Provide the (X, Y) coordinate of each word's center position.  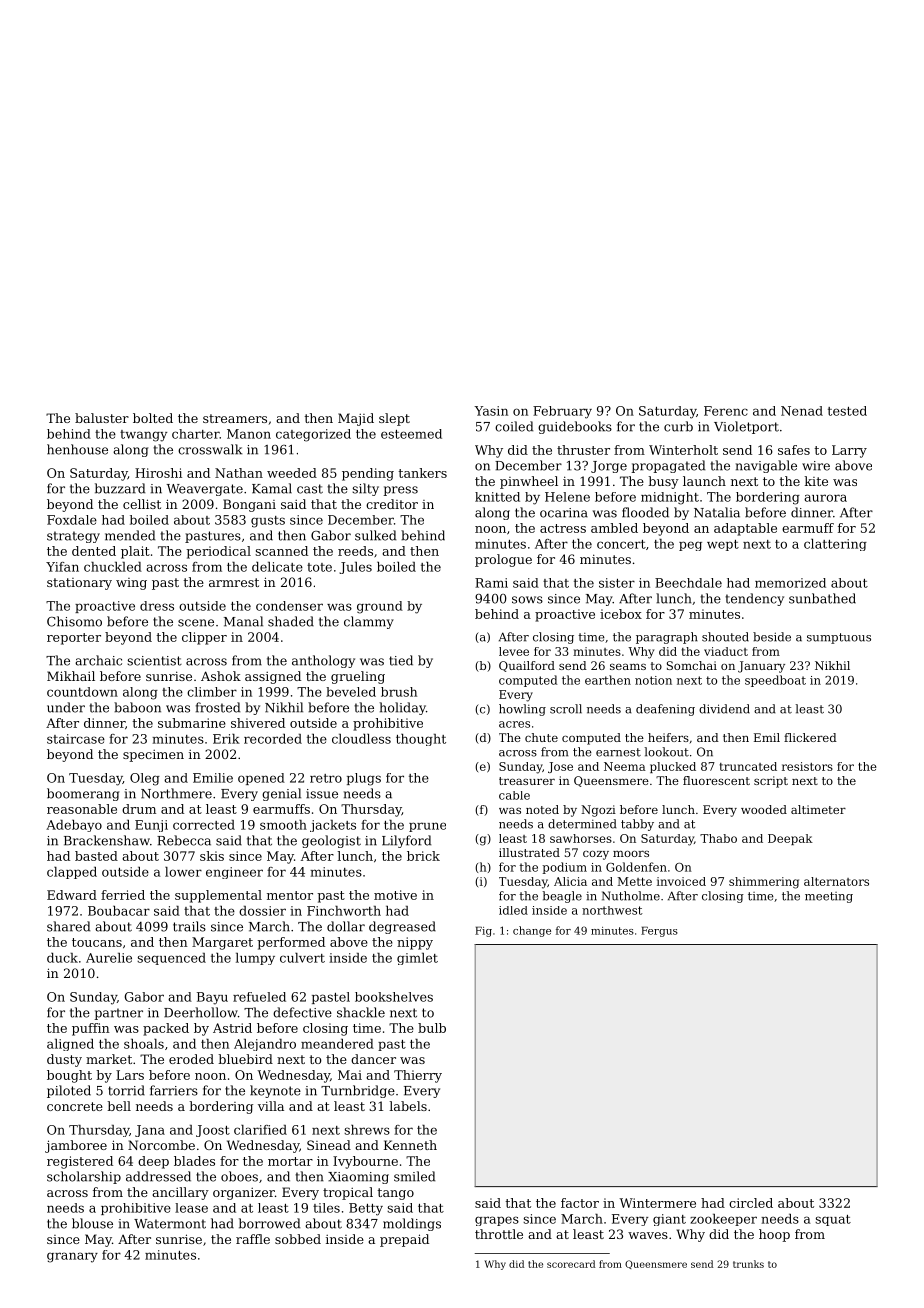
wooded (764, 809)
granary (72, 1257)
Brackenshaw (107, 840)
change (532, 931)
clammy (369, 622)
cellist (142, 504)
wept (723, 545)
